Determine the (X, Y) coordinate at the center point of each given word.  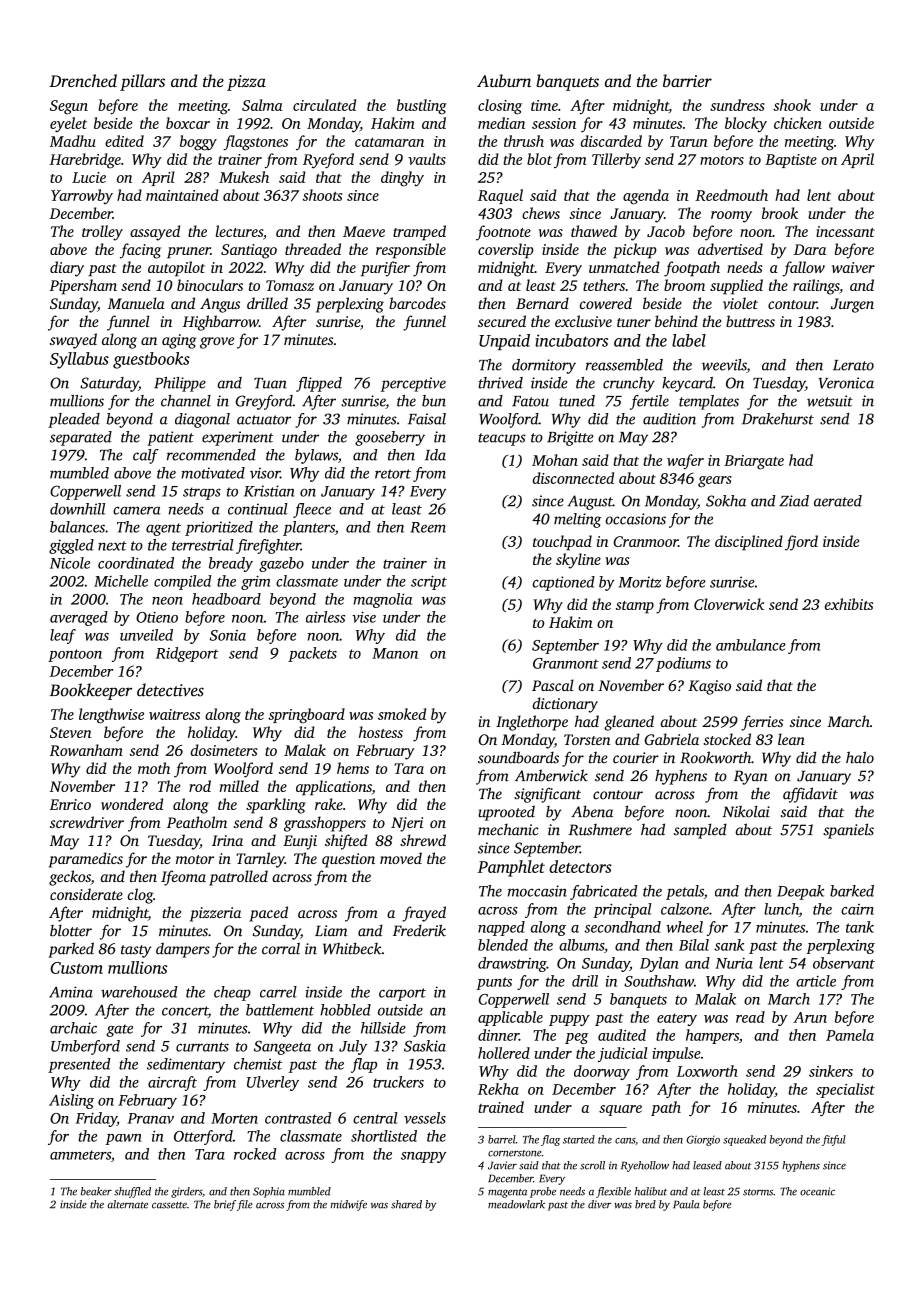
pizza (246, 83)
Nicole (70, 563)
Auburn (504, 80)
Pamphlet (511, 868)
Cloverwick (729, 604)
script (429, 582)
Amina (71, 992)
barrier (687, 80)
